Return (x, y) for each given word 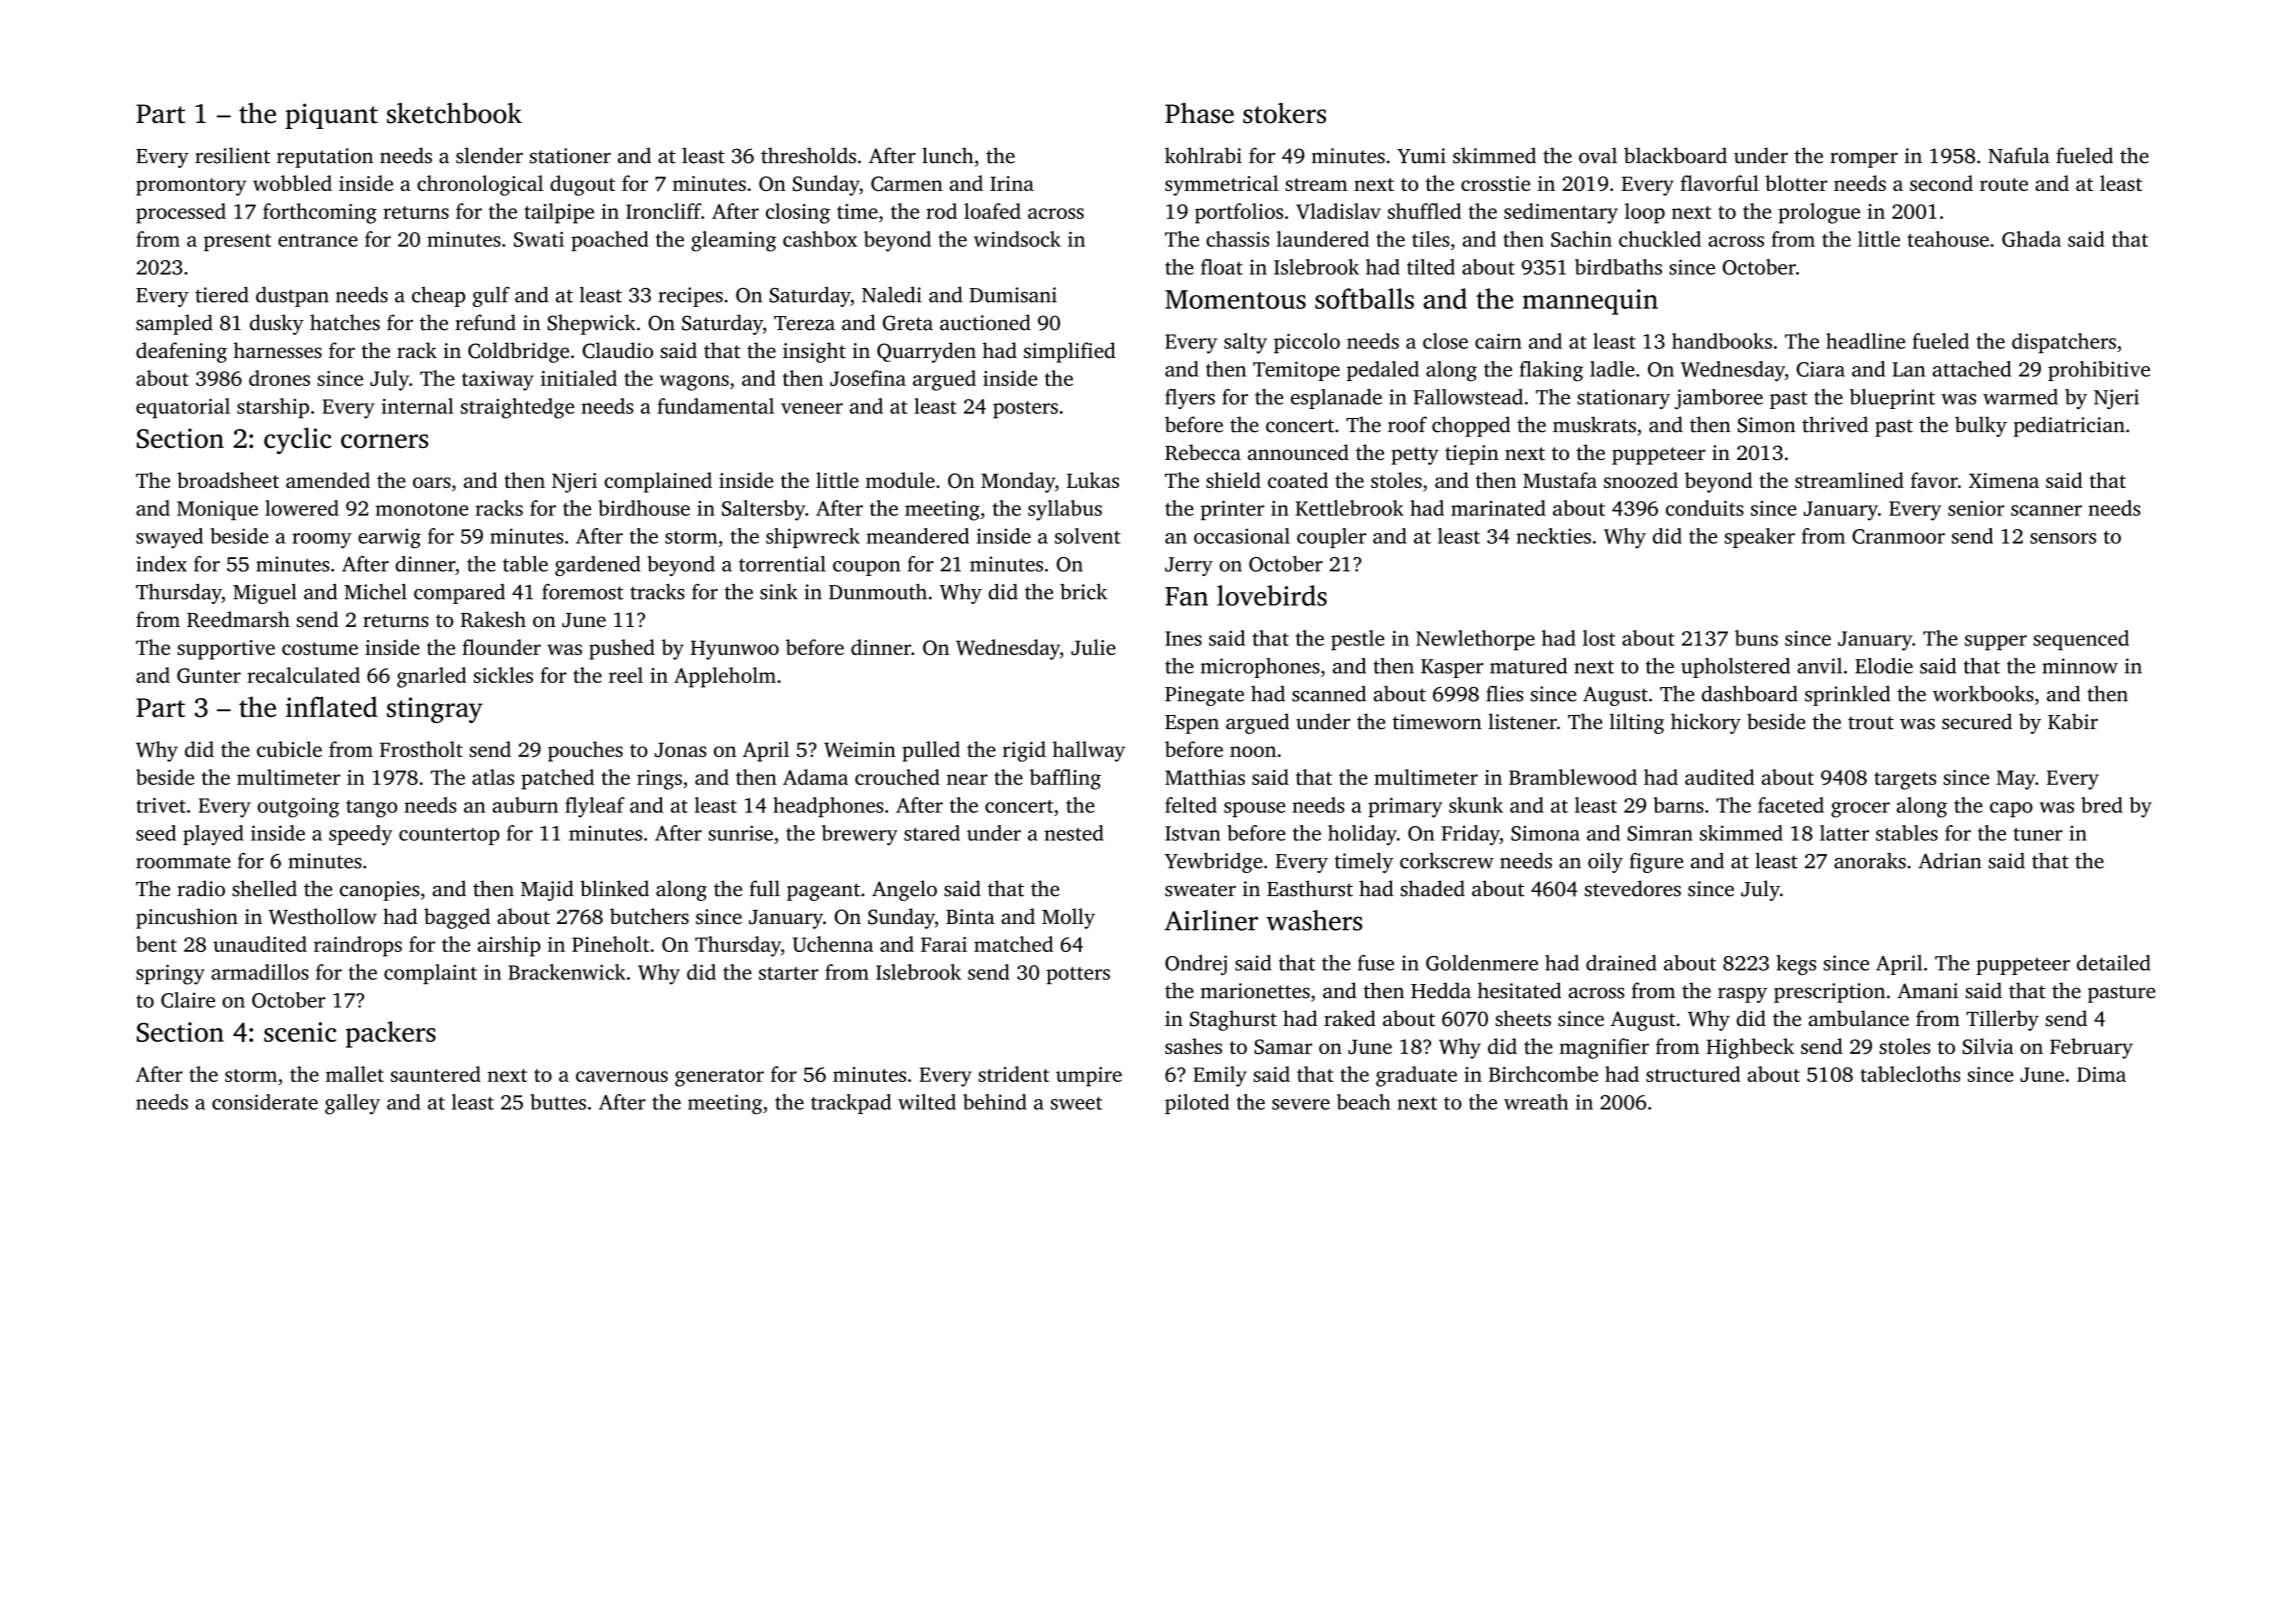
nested (1074, 833)
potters (1078, 975)
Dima (2101, 1074)
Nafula (2019, 155)
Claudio (617, 350)
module (900, 480)
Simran (1660, 833)
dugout (582, 185)
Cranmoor (1898, 536)
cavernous (622, 1076)
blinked (614, 888)
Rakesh (493, 619)
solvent (1088, 536)
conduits (1705, 508)
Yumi (1421, 156)
